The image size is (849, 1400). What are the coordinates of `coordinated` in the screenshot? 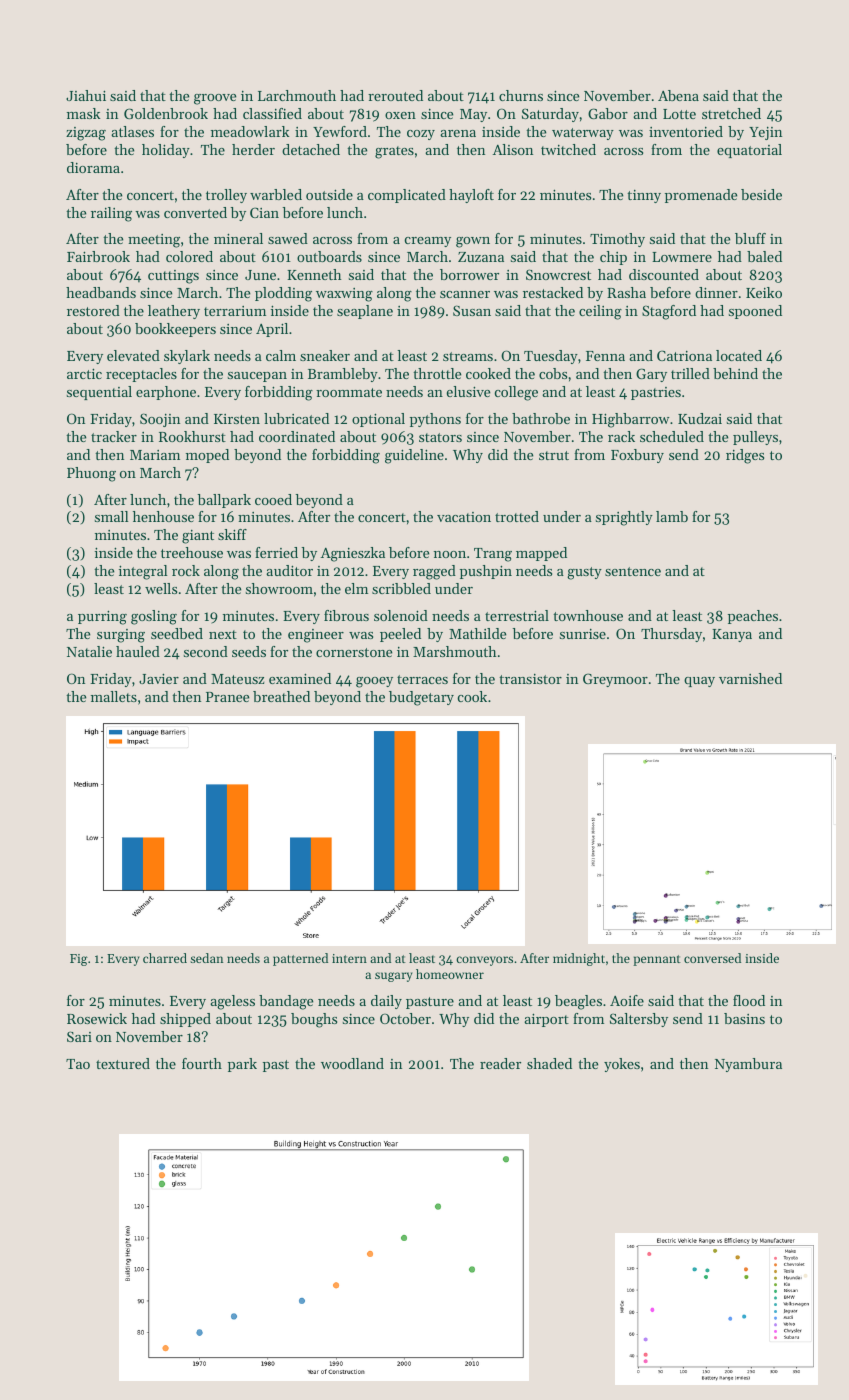 It's located at (297, 436).
